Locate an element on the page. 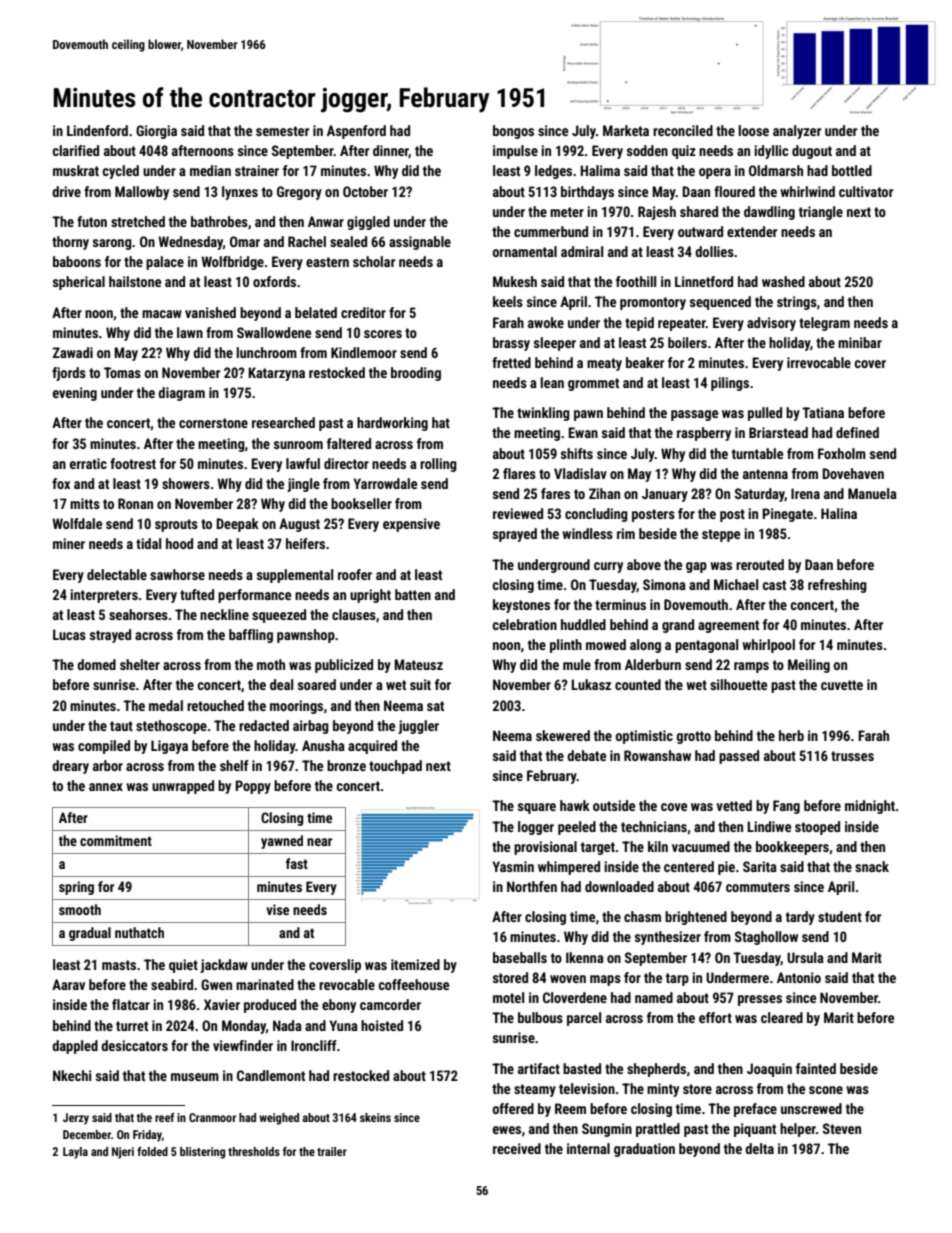 This page has height=1233, width=952. Pinegate is located at coordinates (787, 515).
